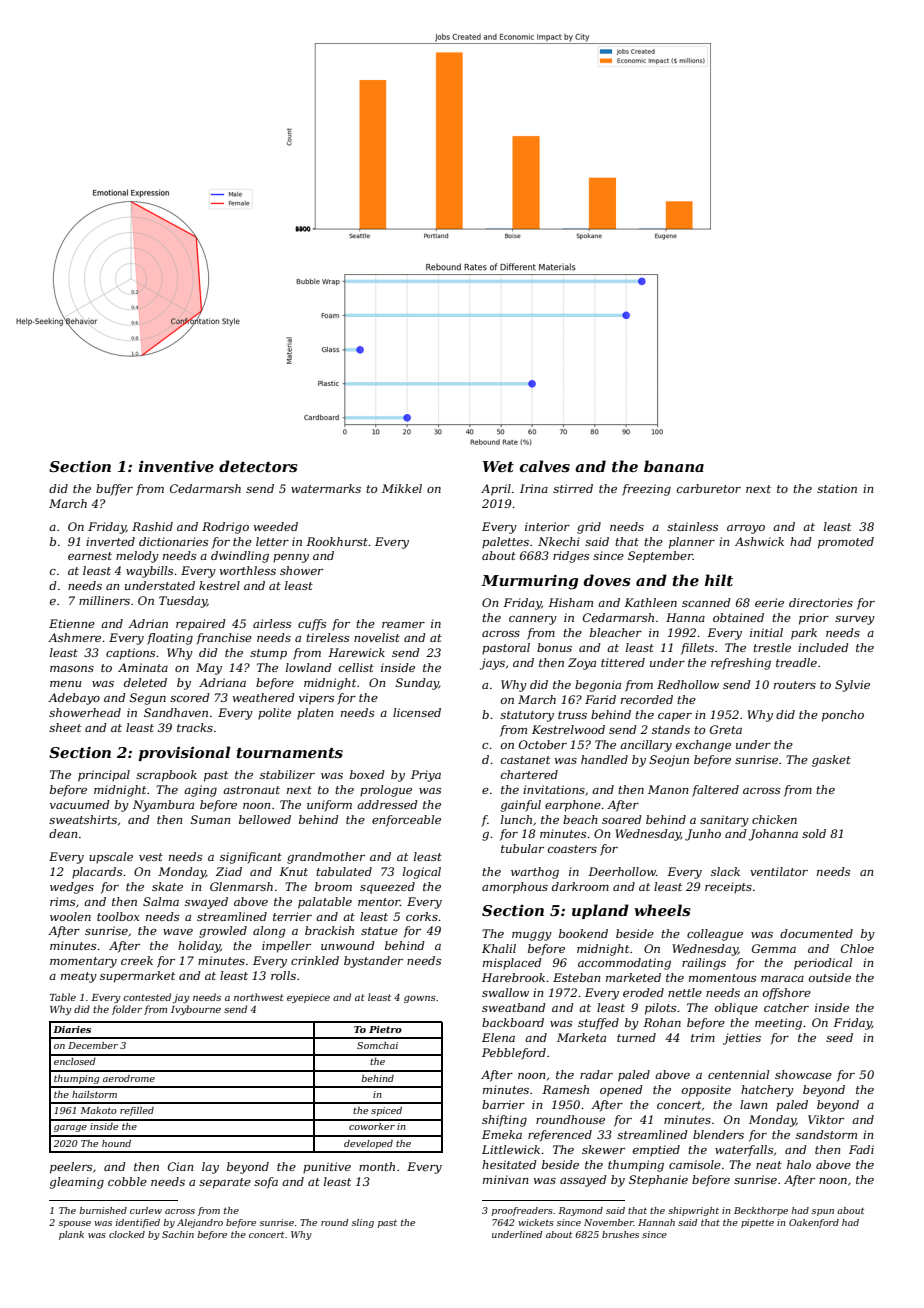 This screenshot has height=1308, width=924. Describe the element at coordinates (726, 729) in the screenshot. I see `Greta` at that location.
